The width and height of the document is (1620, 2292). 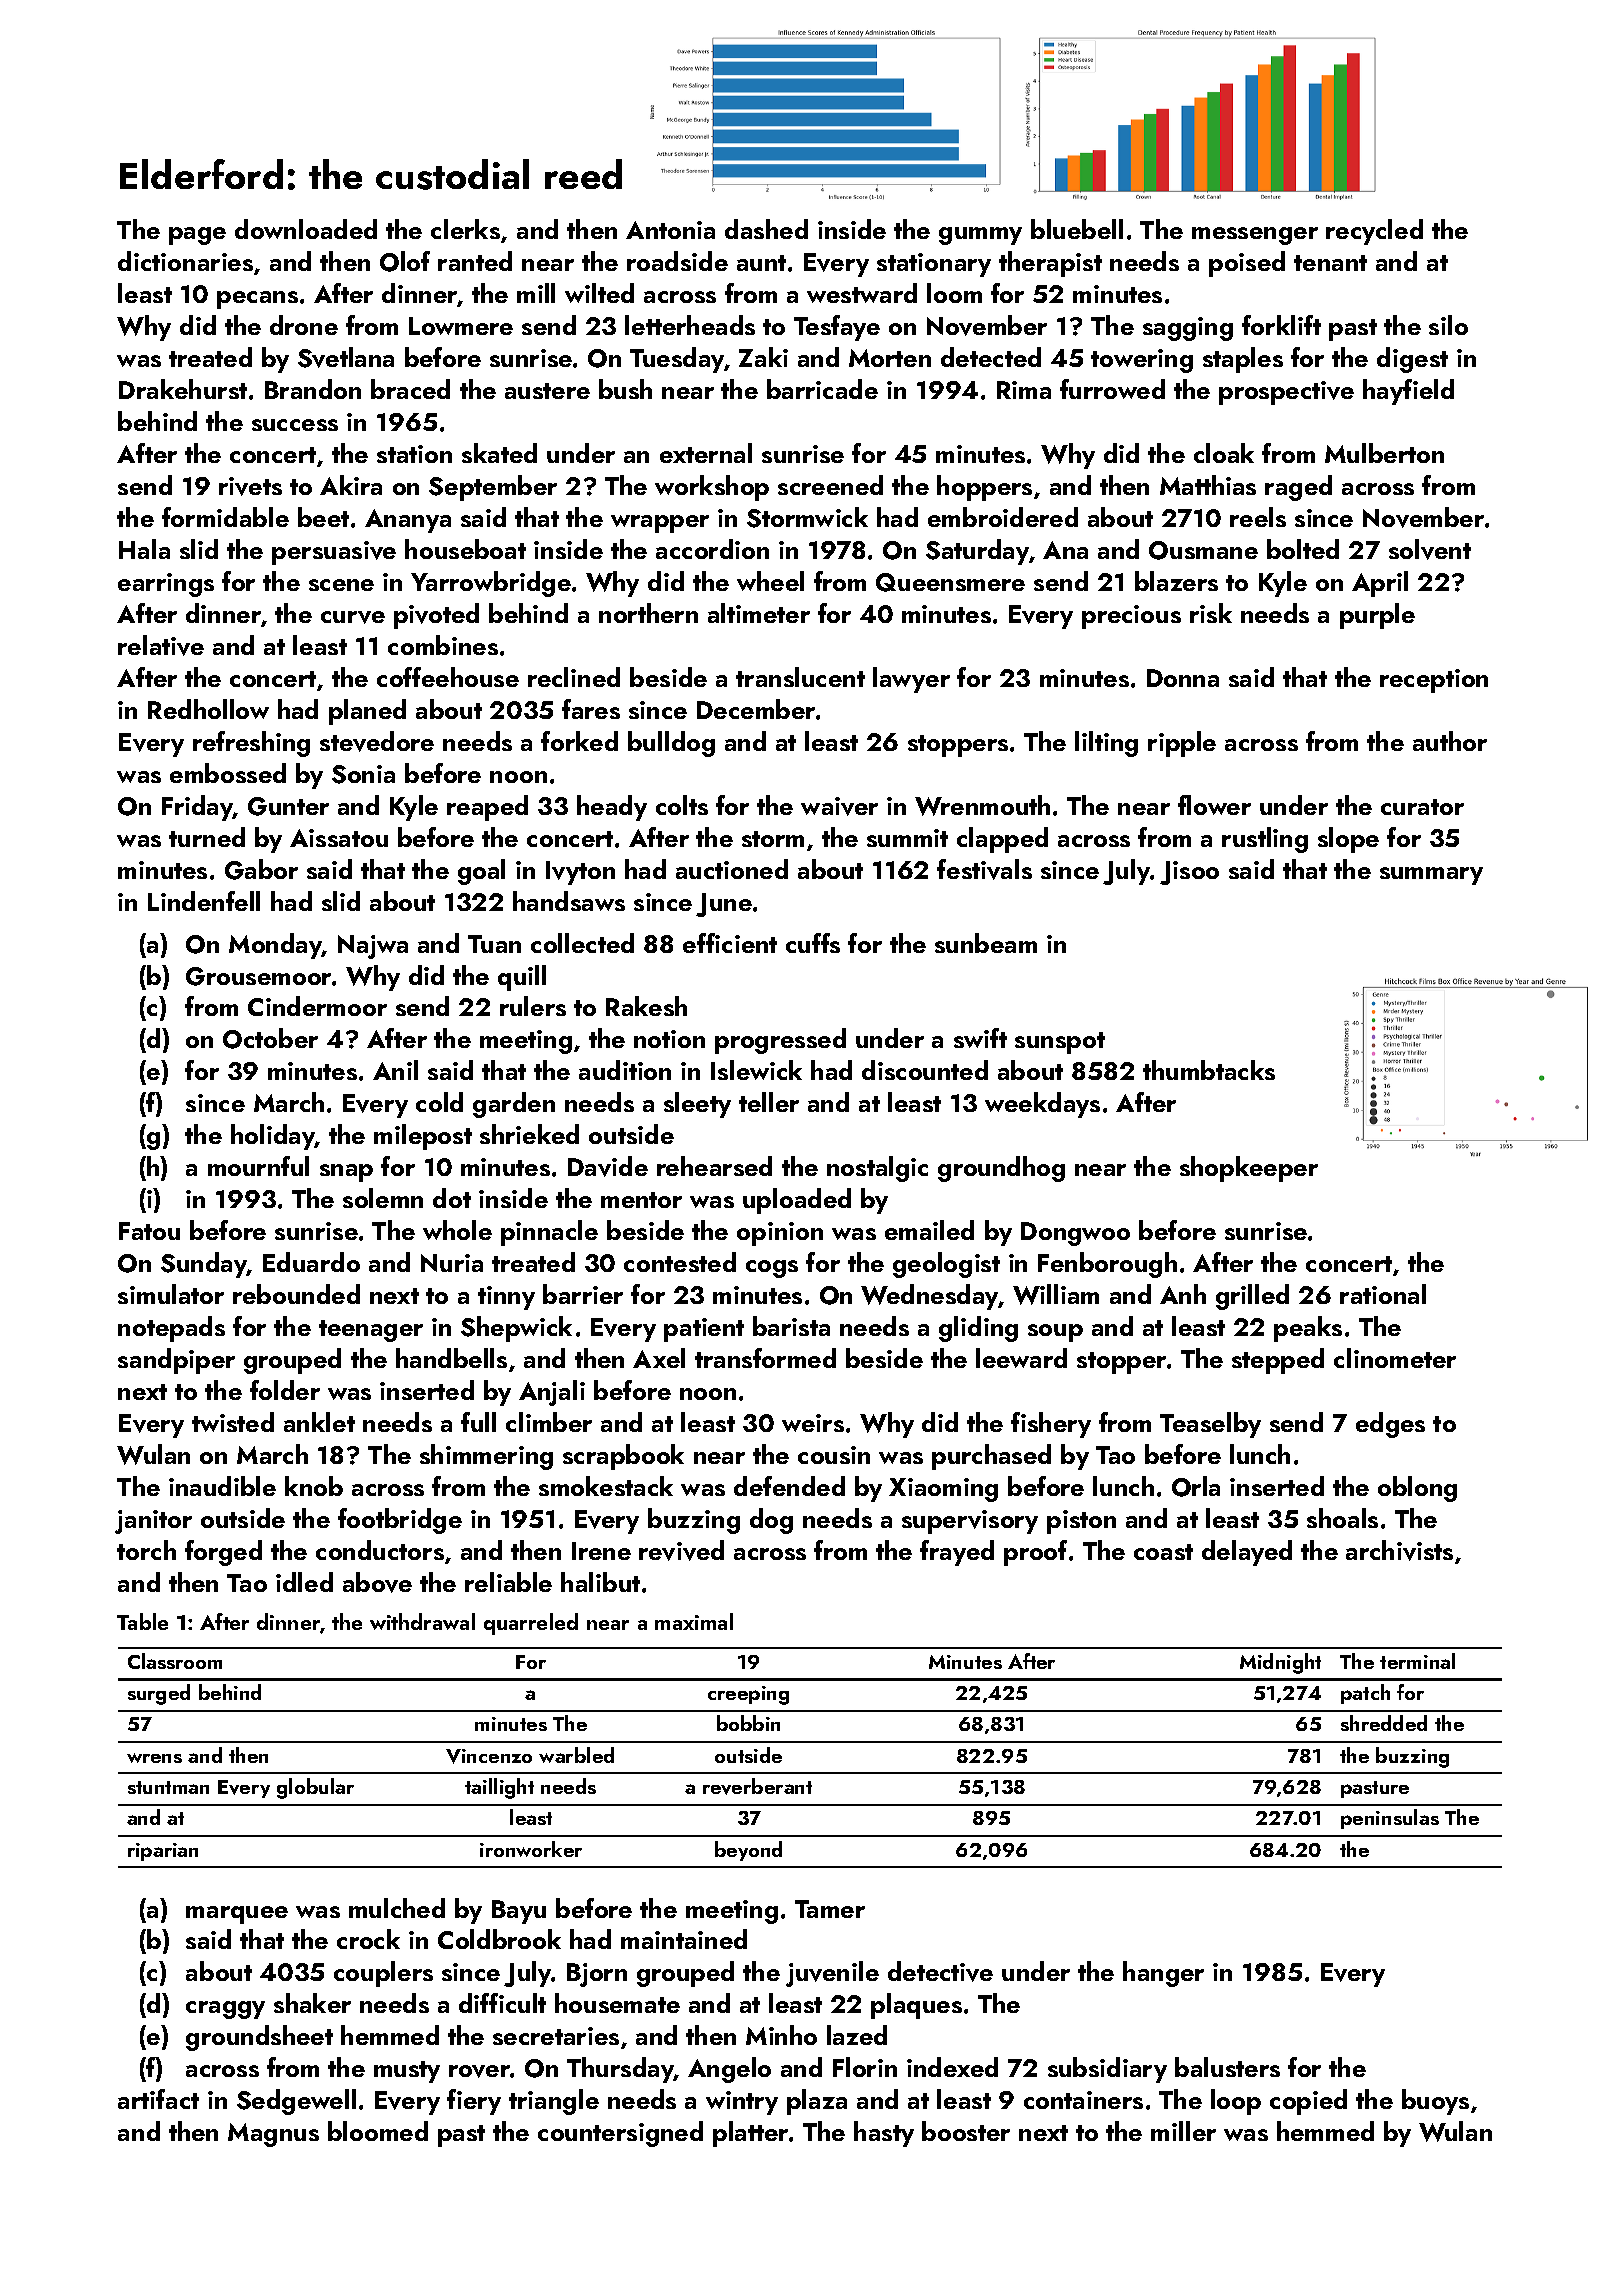 I want to click on relative, so click(x=161, y=645).
